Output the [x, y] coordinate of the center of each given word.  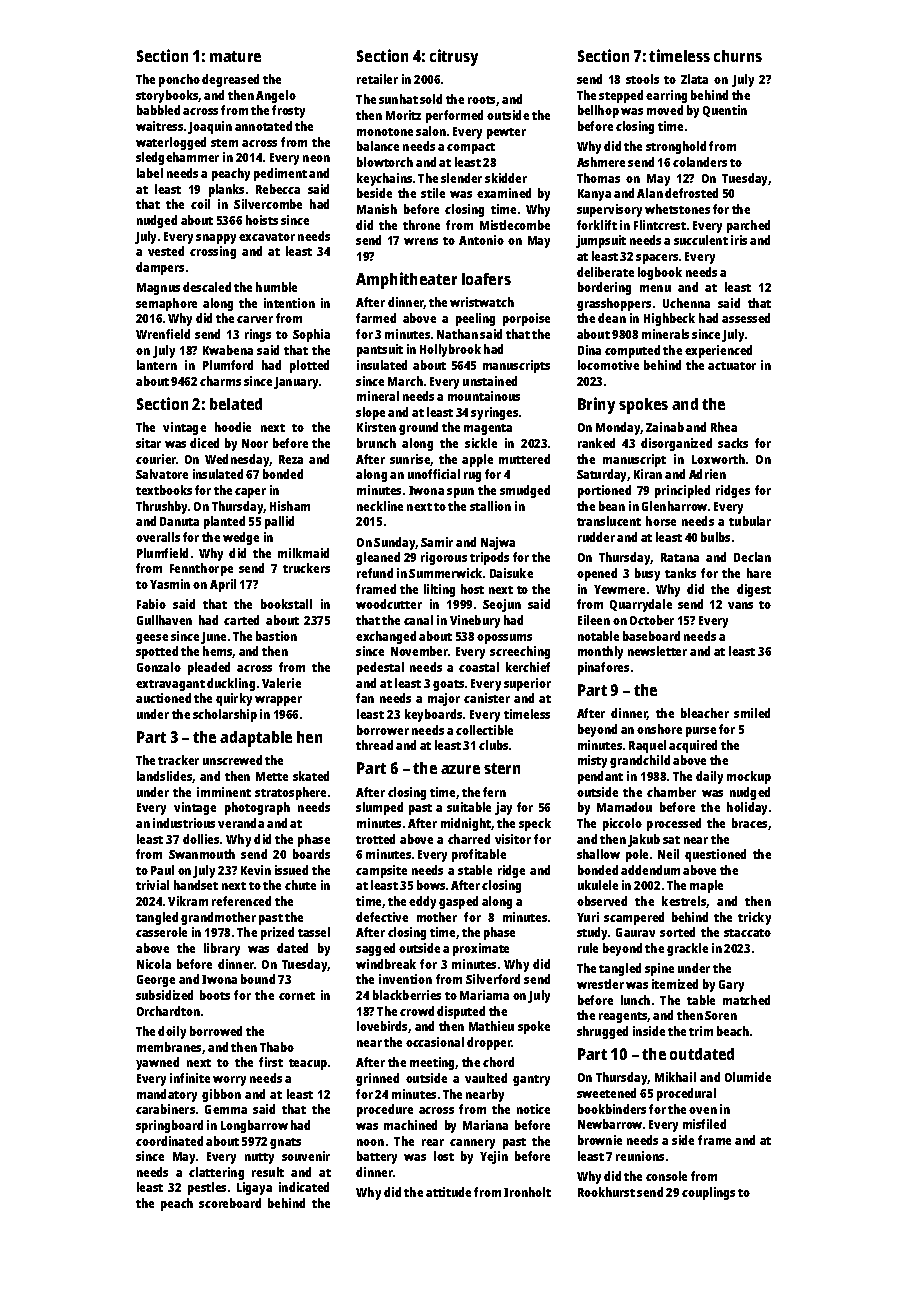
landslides [165, 777]
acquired [693, 746]
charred [469, 839]
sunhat [398, 99]
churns [738, 56]
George [156, 981]
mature [235, 56]
